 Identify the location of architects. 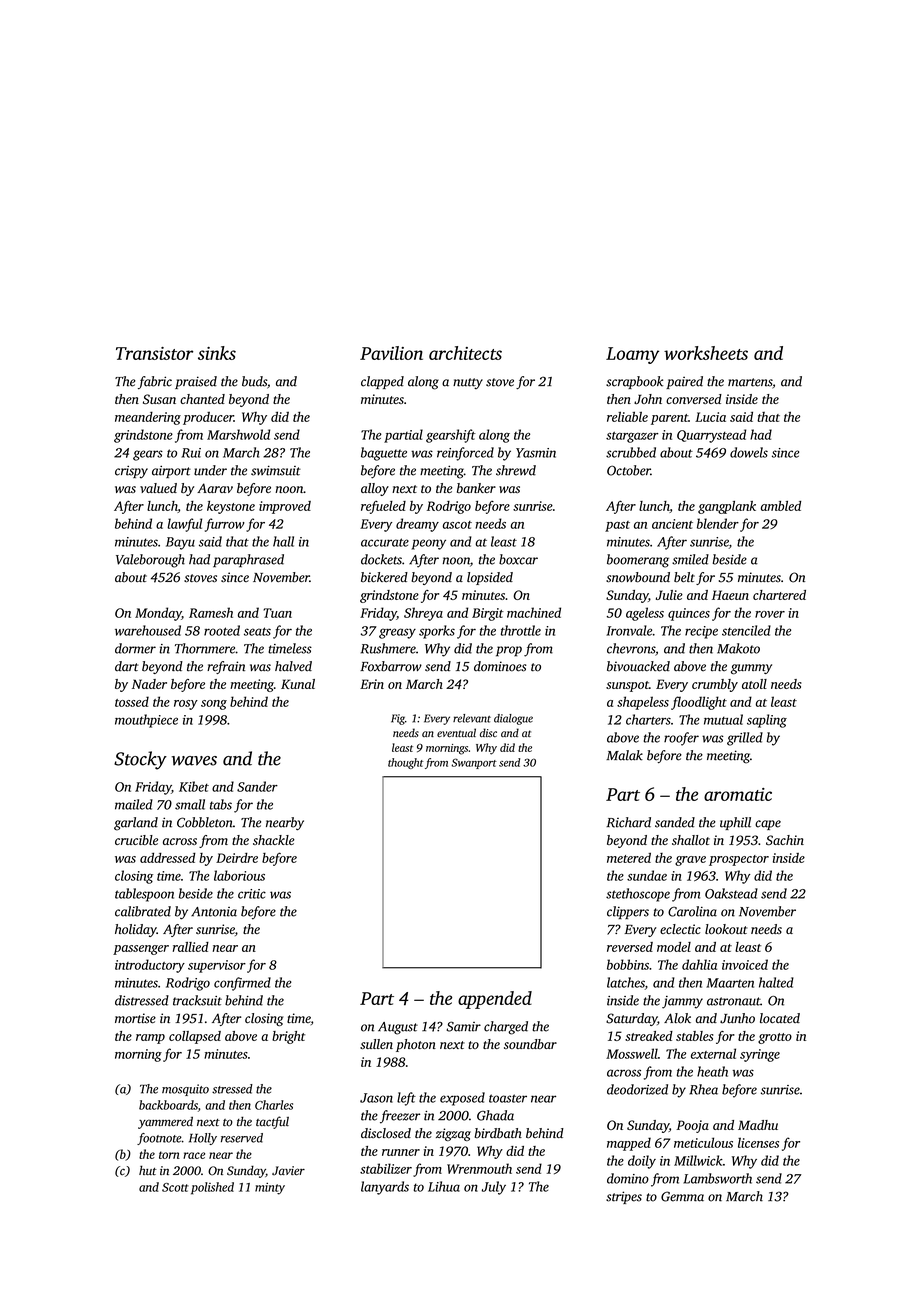
(465, 353).
